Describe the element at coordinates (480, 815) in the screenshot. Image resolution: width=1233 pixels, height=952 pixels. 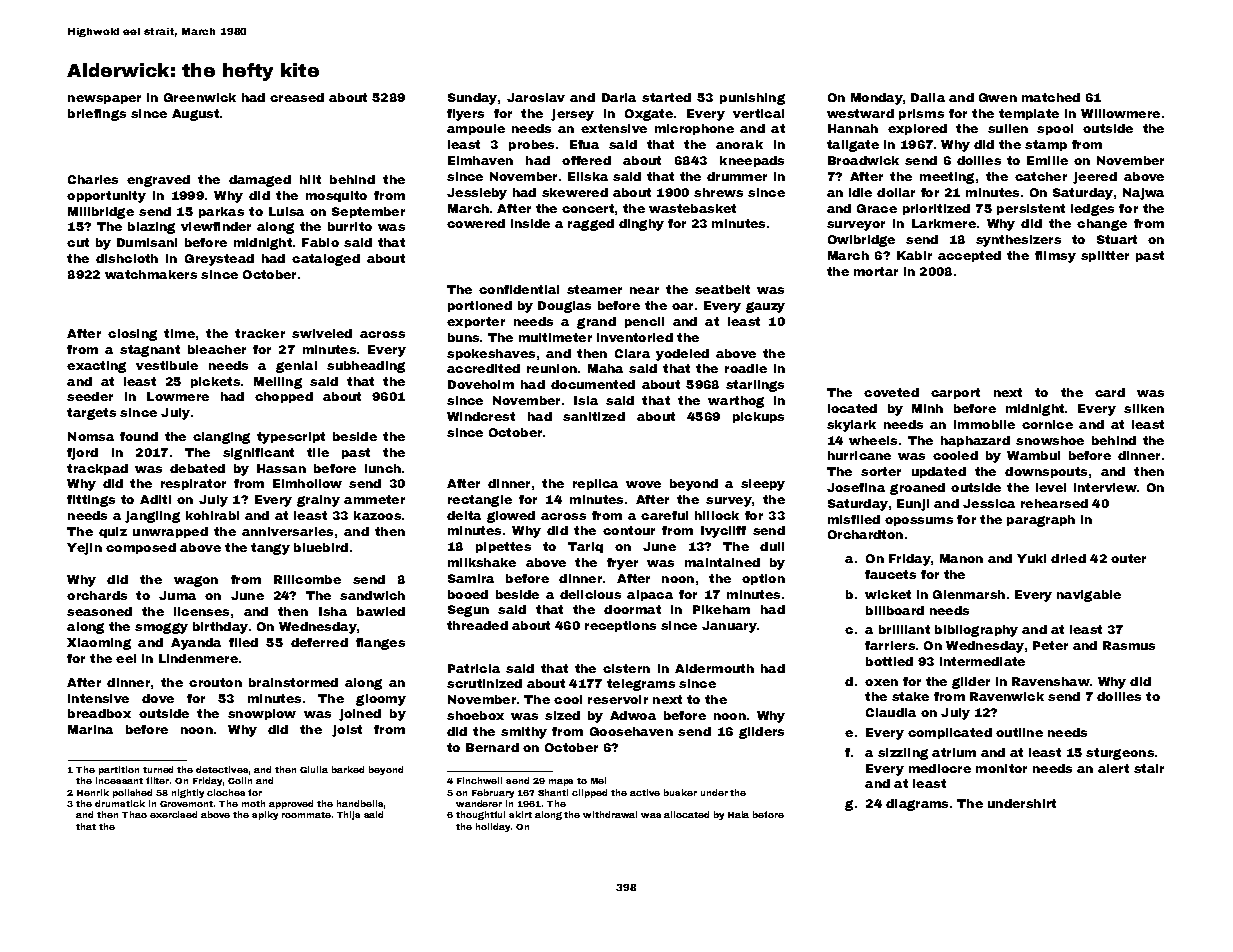
I see `thoughtful` at that location.
